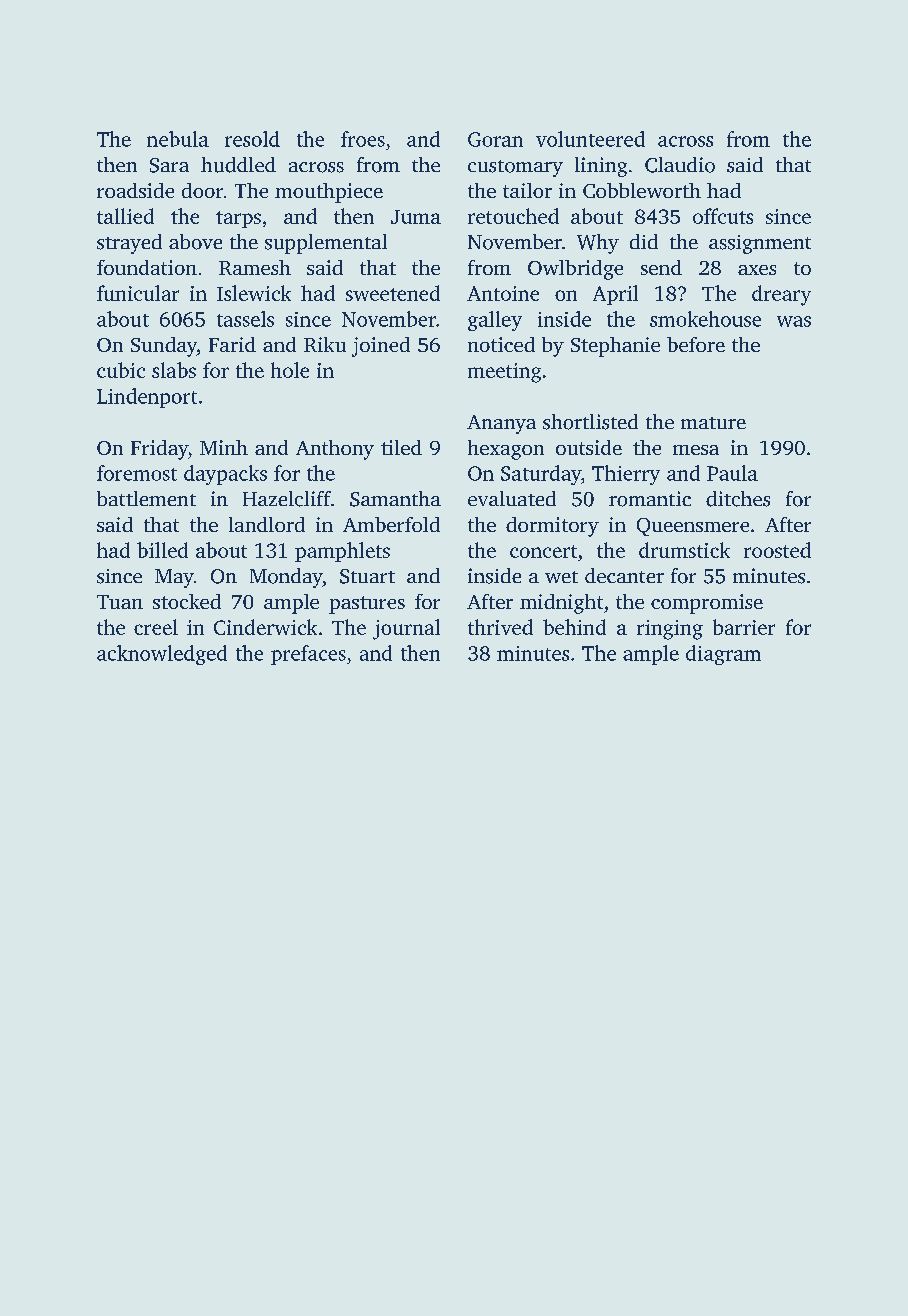  What do you see at coordinates (252, 139) in the image?
I see `resold` at bounding box center [252, 139].
